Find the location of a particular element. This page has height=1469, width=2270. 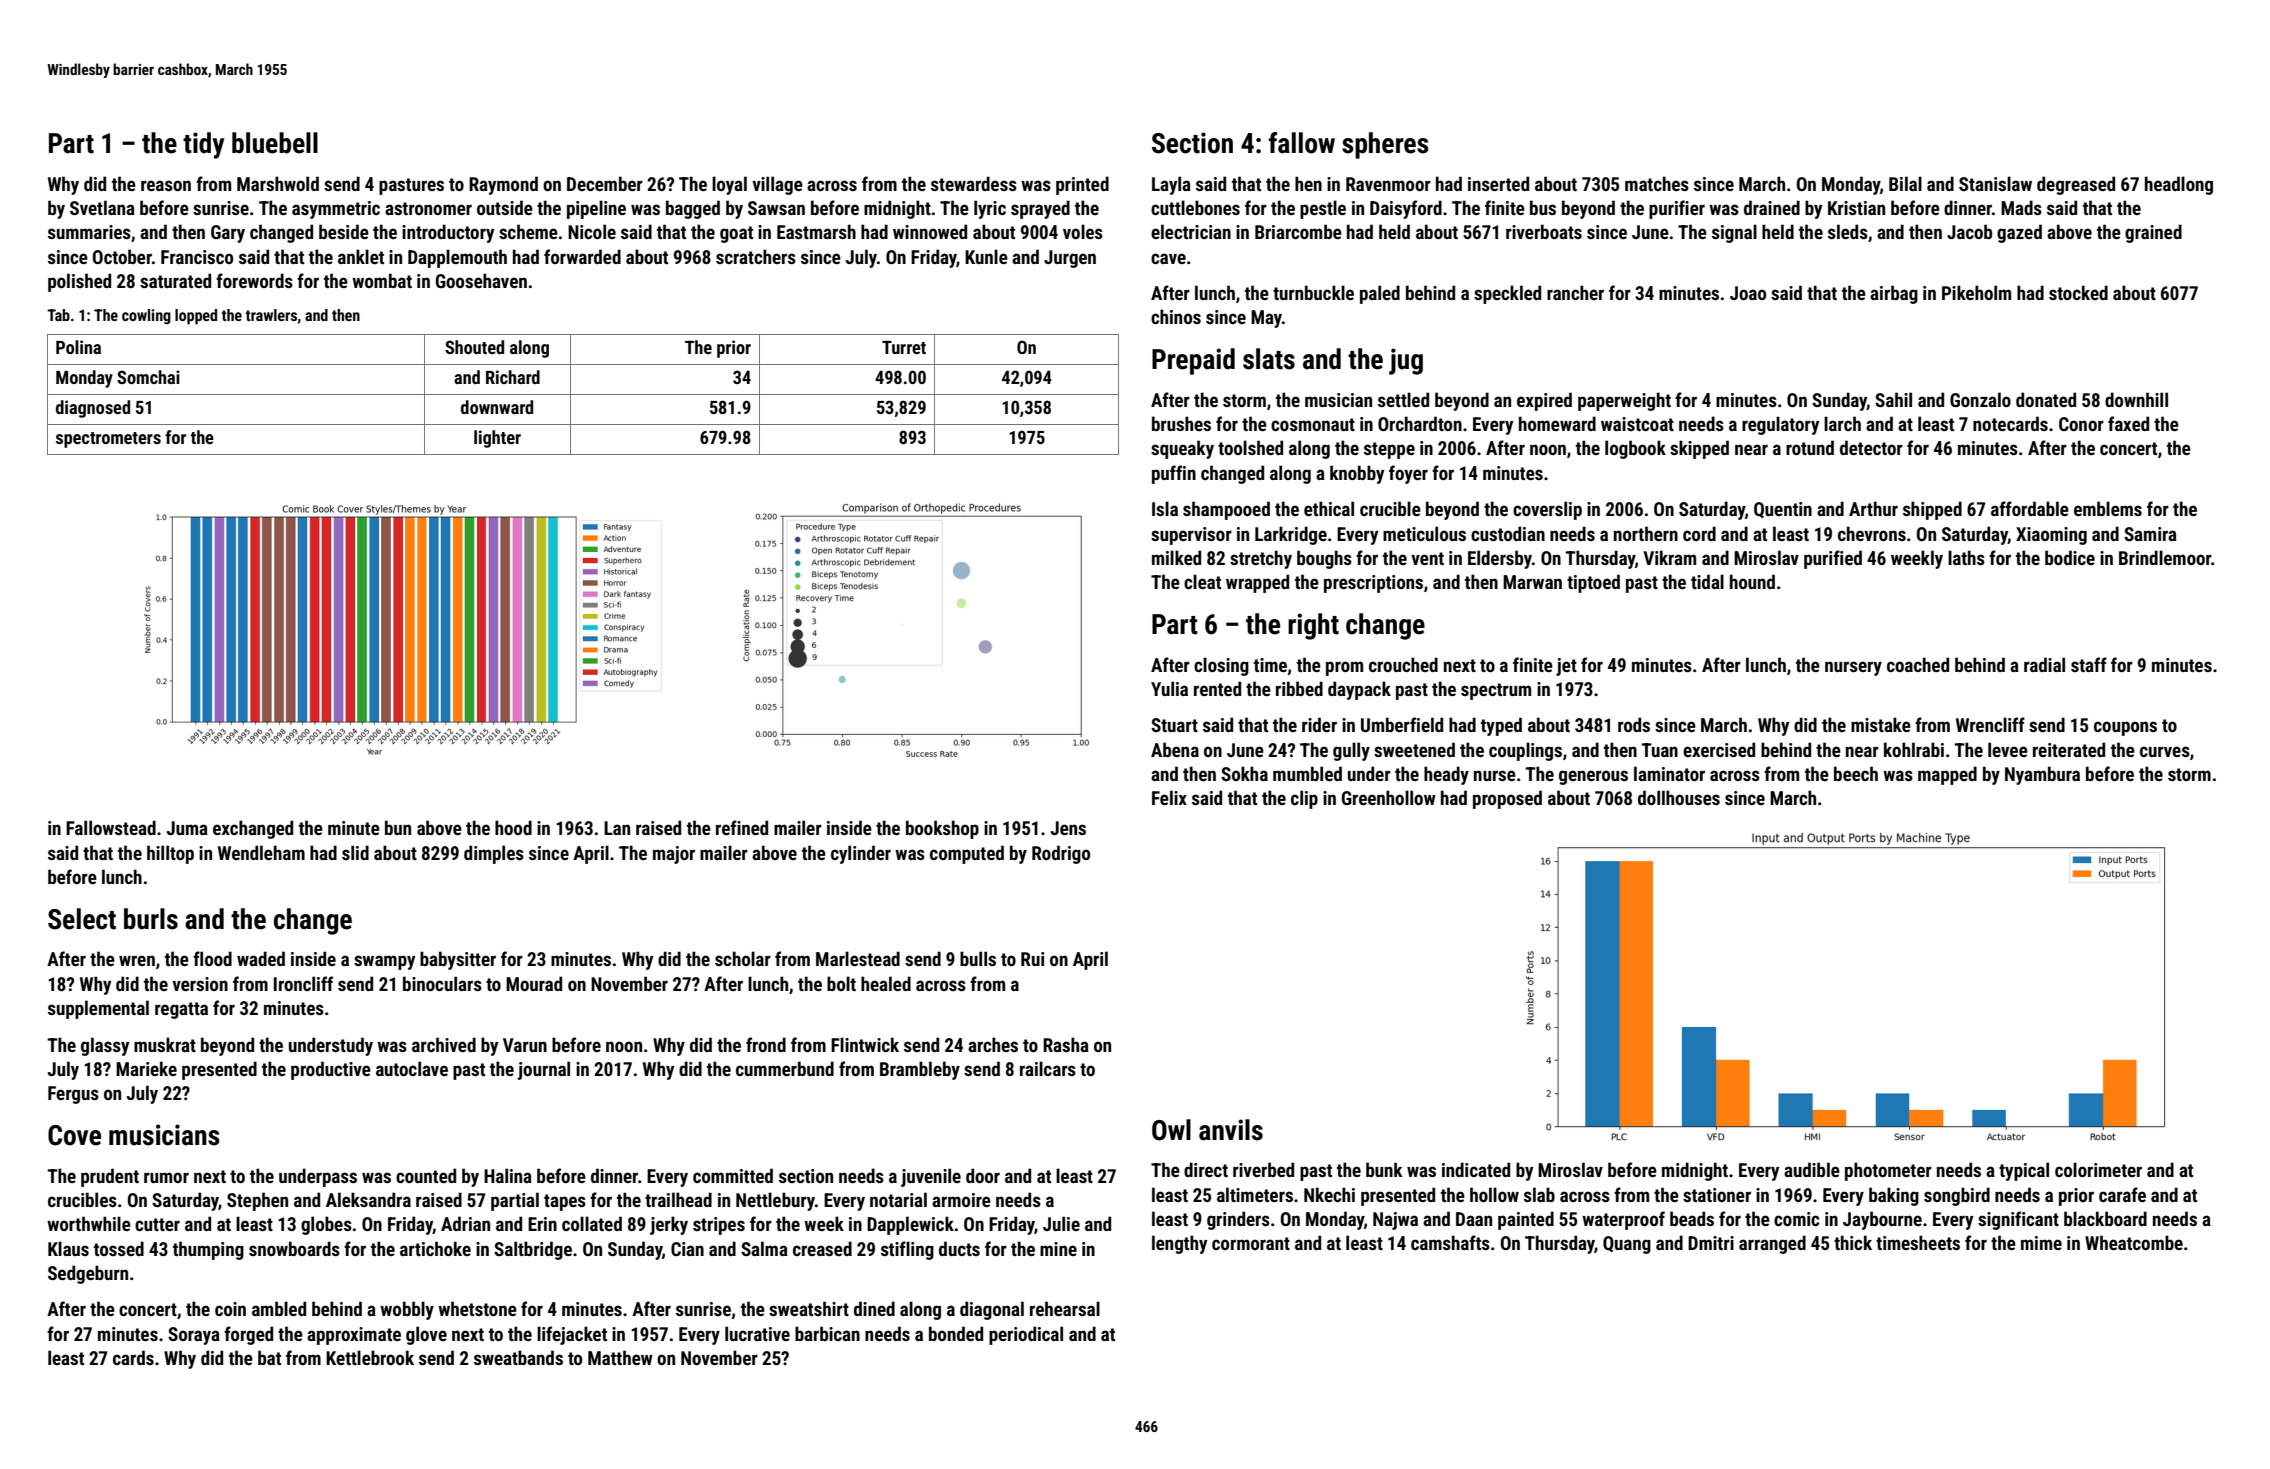

Saltbridge is located at coordinates (533, 1250).
